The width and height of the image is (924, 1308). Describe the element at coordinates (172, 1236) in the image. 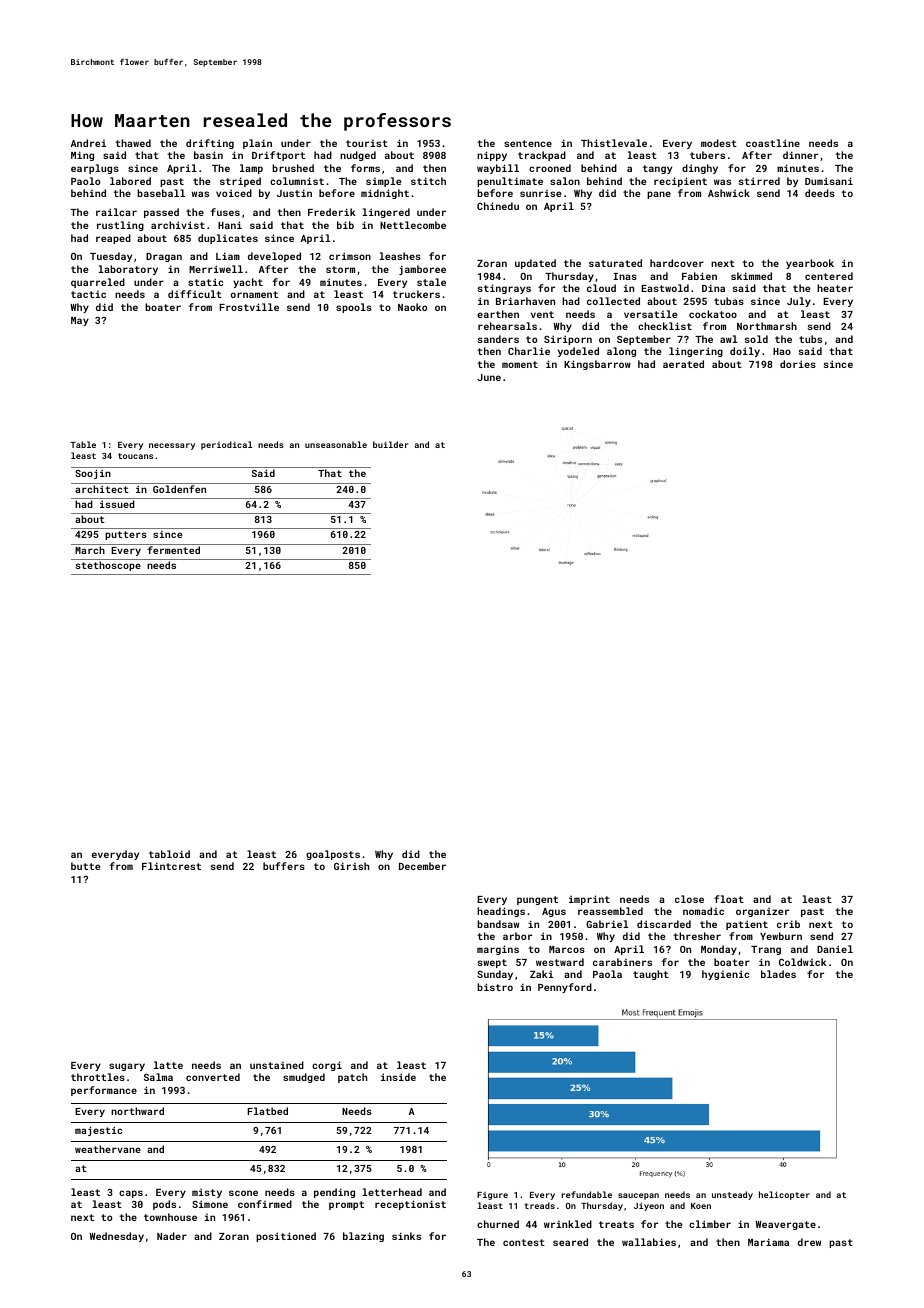

I see `Nader` at that location.
